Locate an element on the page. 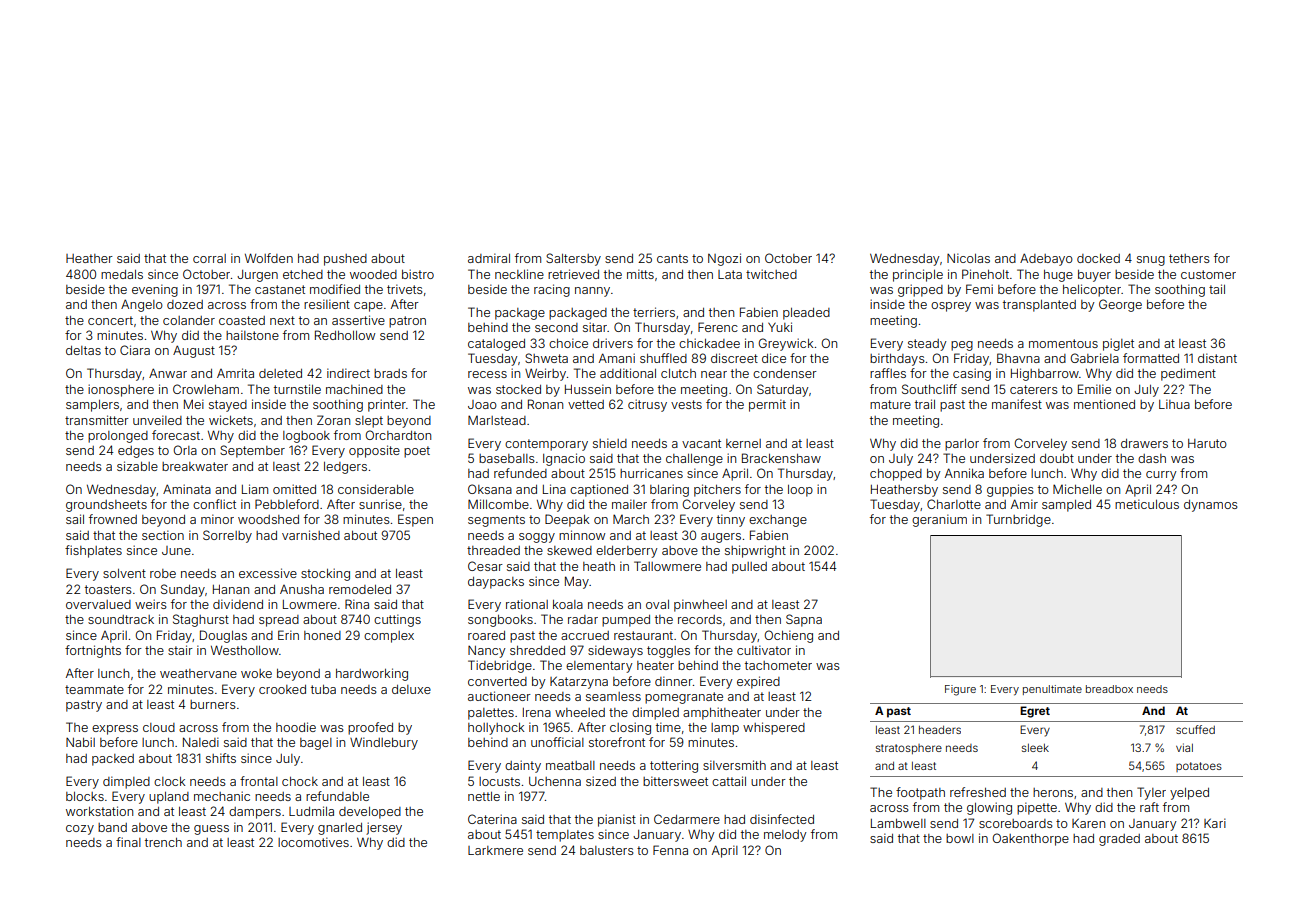 The image size is (1308, 924). pushed is located at coordinates (345, 260).
